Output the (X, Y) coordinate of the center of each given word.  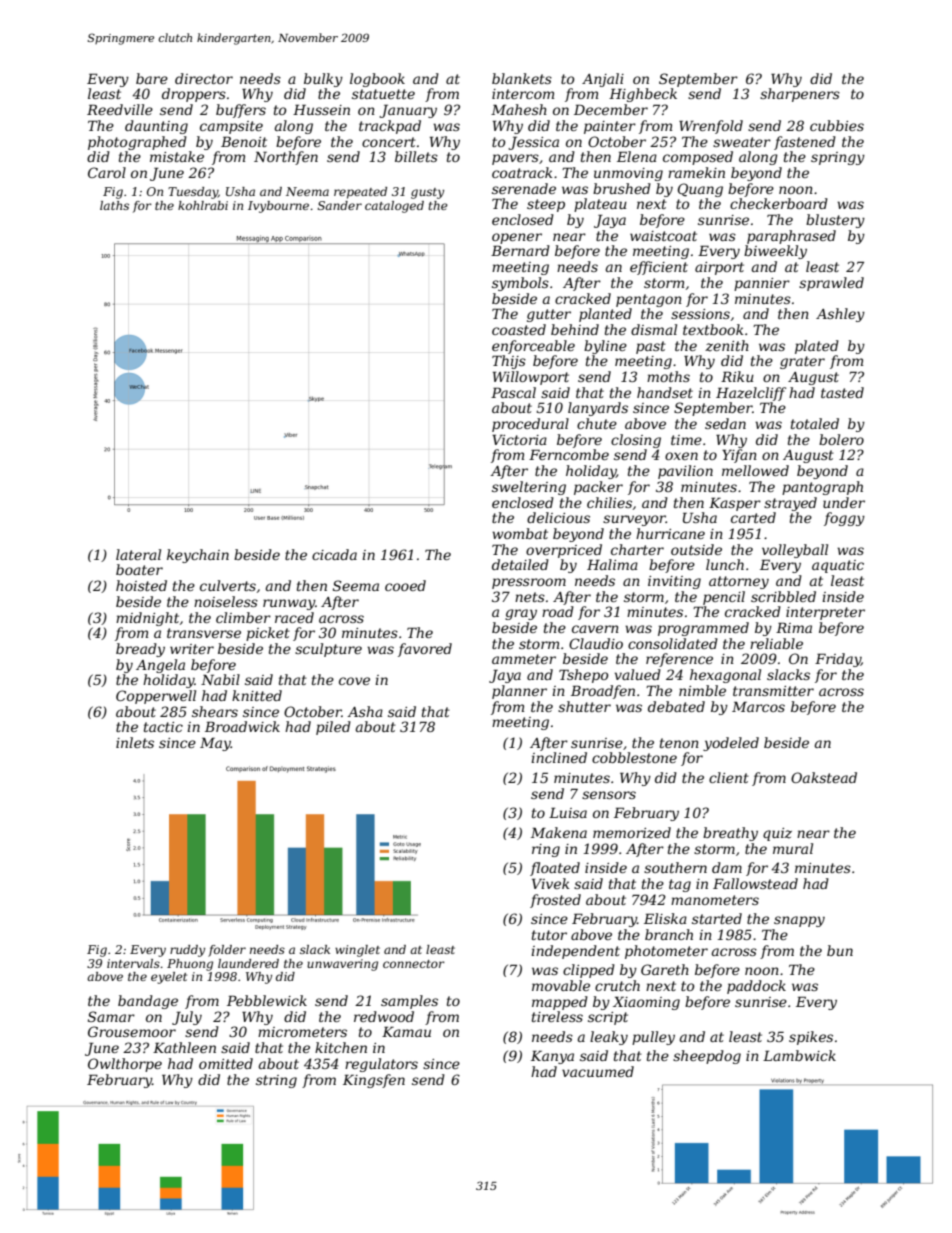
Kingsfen (374, 1081)
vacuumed (598, 1071)
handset (665, 392)
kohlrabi (203, 205)
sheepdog (707, 1057)
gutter (549, 315)
